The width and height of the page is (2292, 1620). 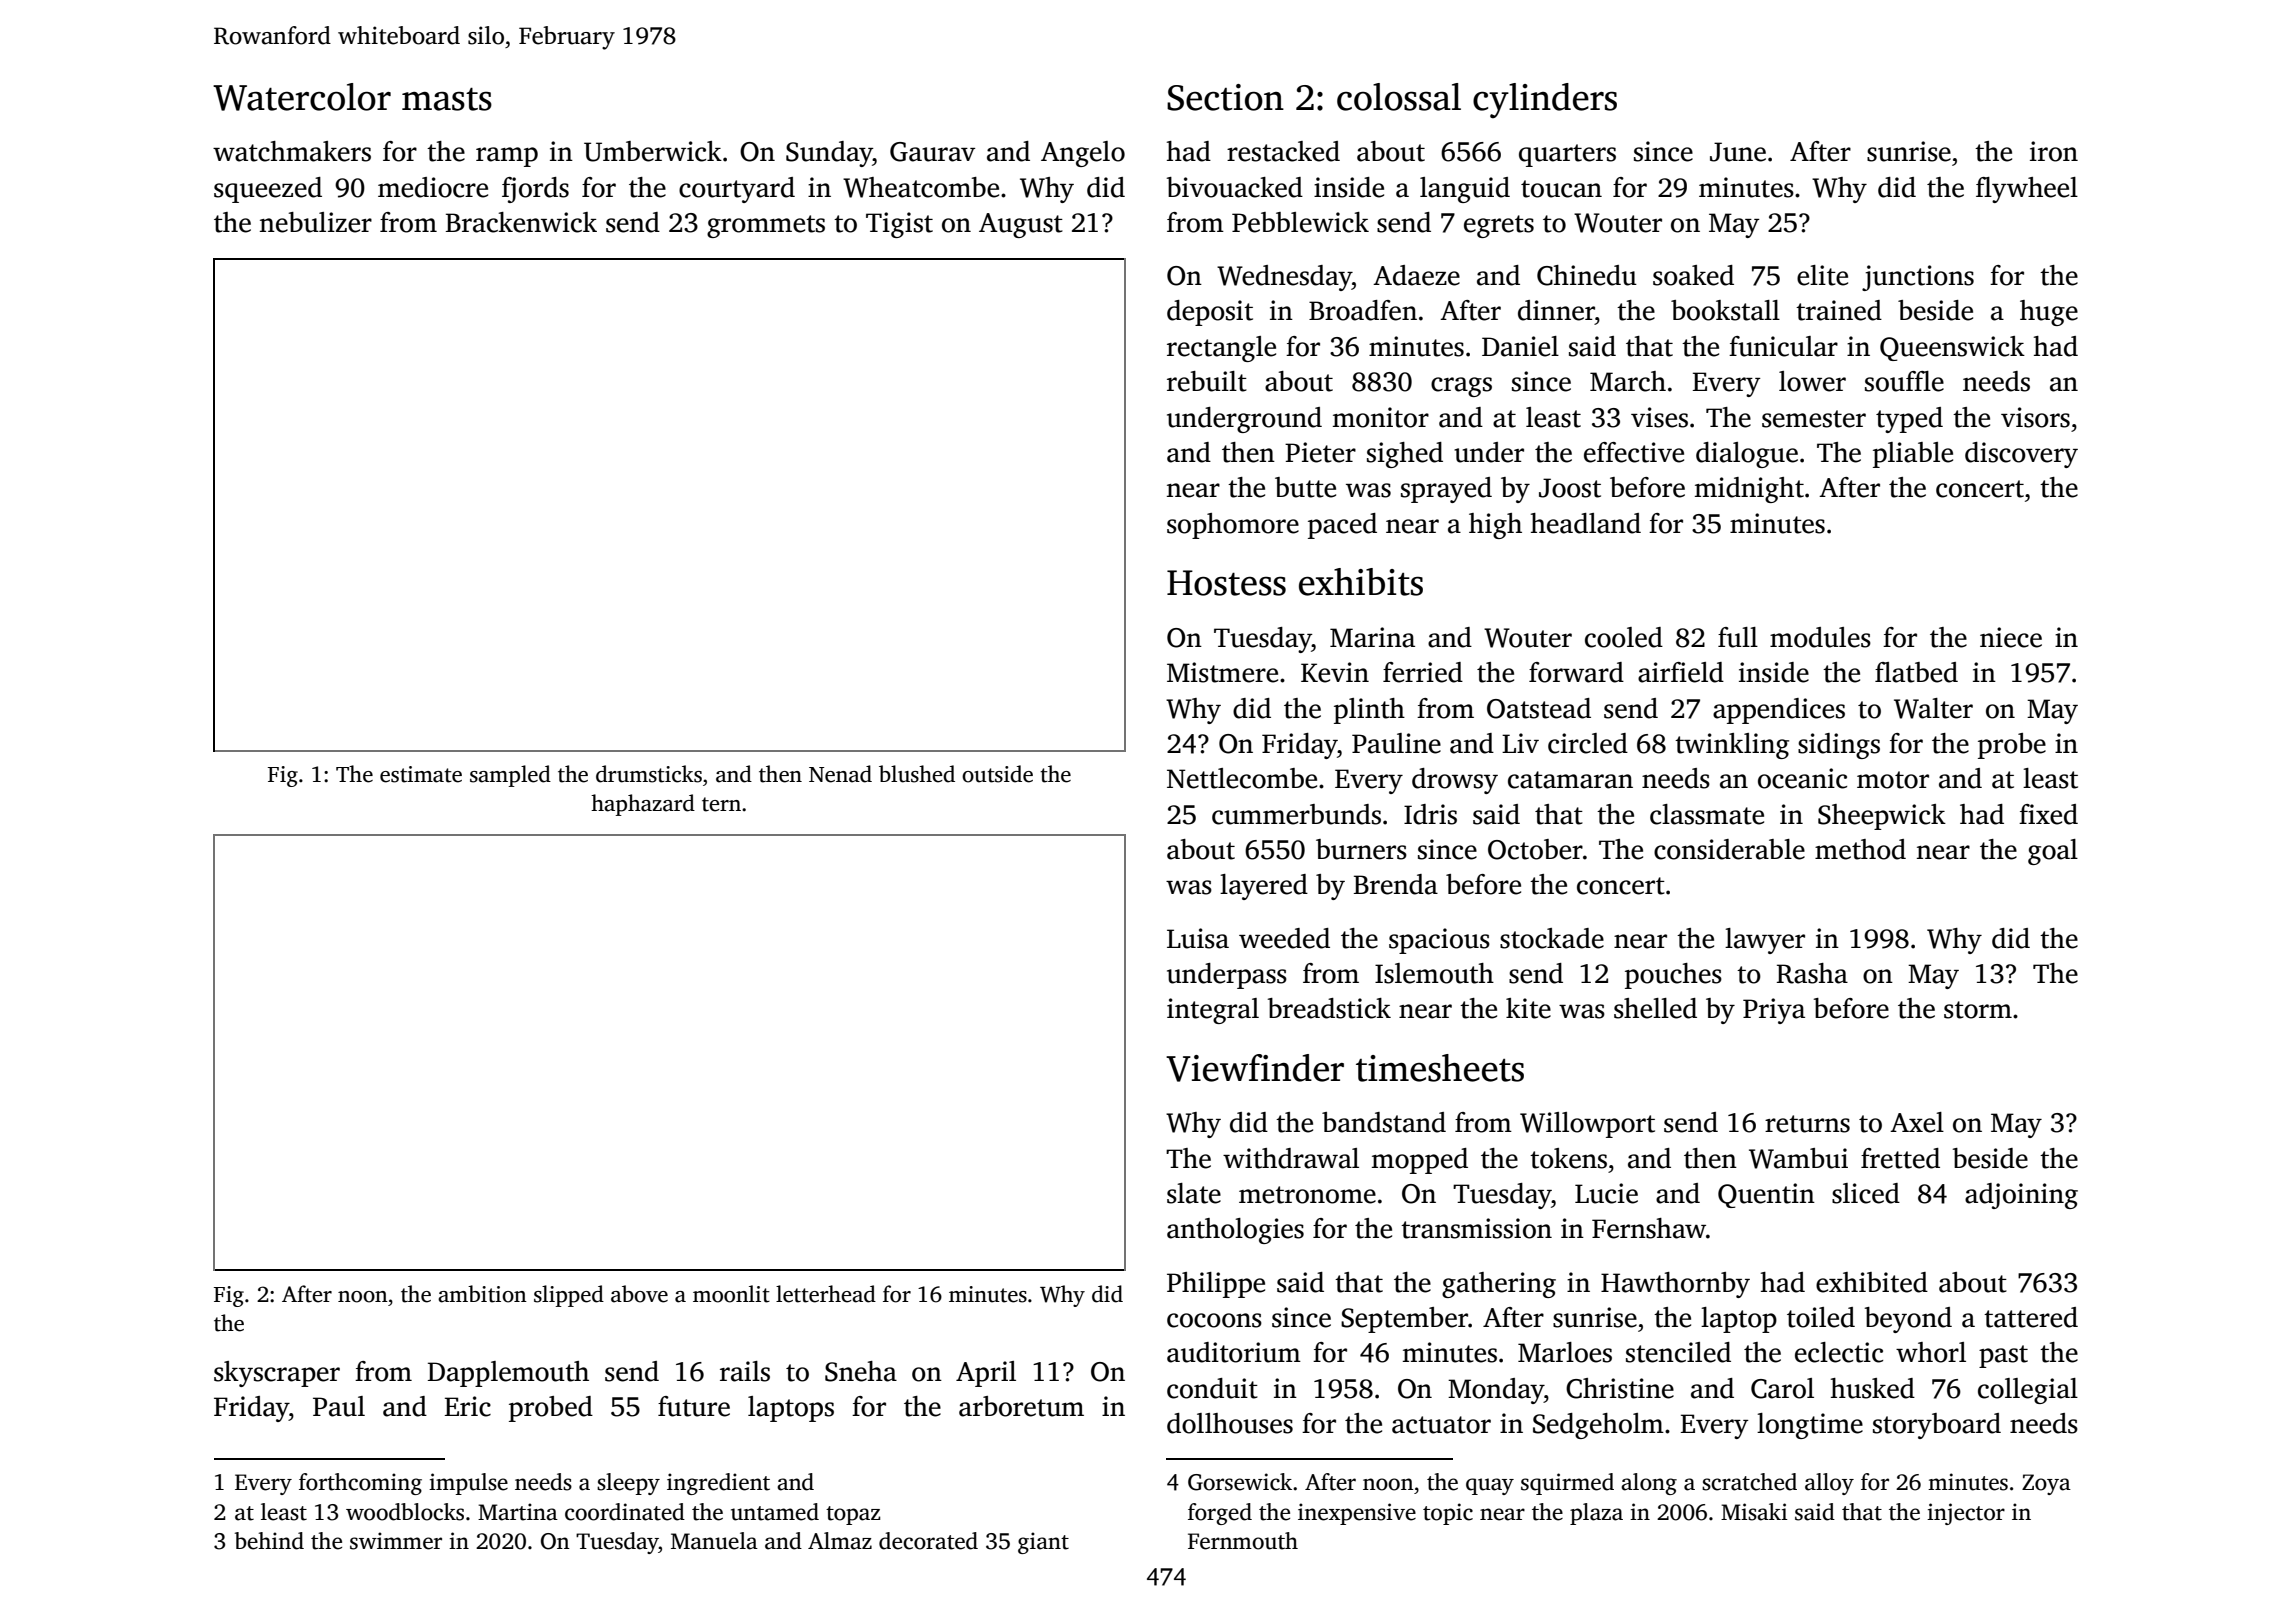 I want to click on modules, so click(x=1820, y=637).
